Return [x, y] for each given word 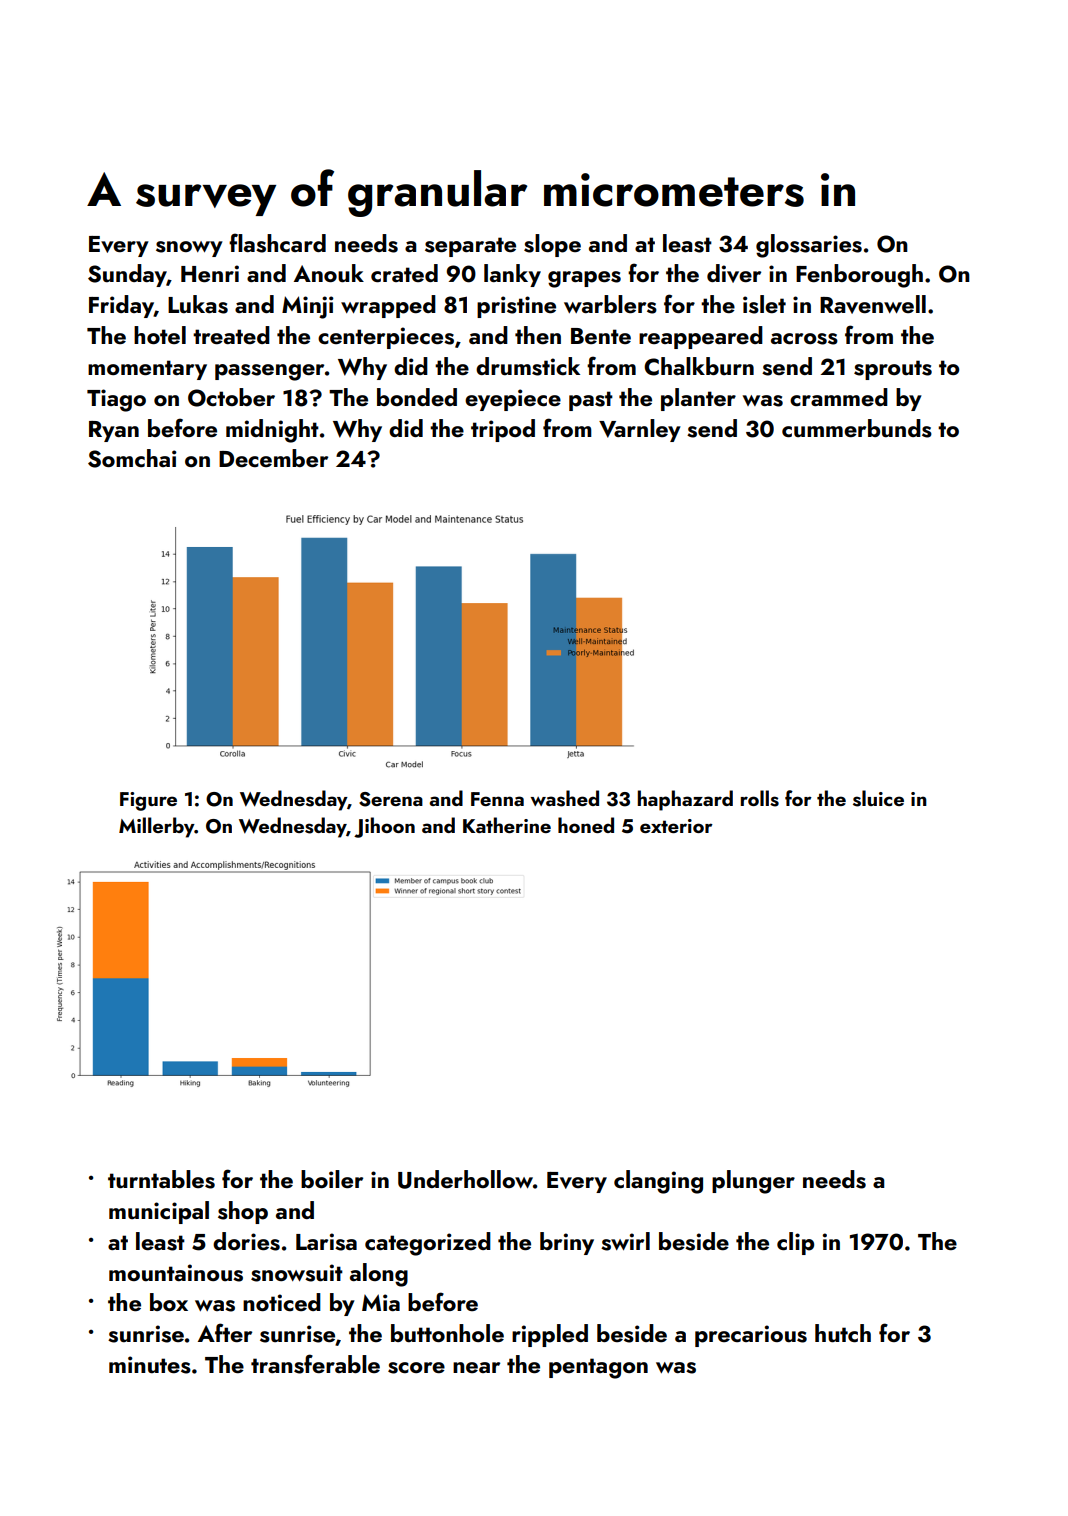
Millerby [156, 827]
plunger [753, 1182]
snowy [189, 249]
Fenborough [859, 276]
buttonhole [447, 1333]
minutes [150, 1365]
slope [552, 245]
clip [795, 1243]
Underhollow [465, 1179]
